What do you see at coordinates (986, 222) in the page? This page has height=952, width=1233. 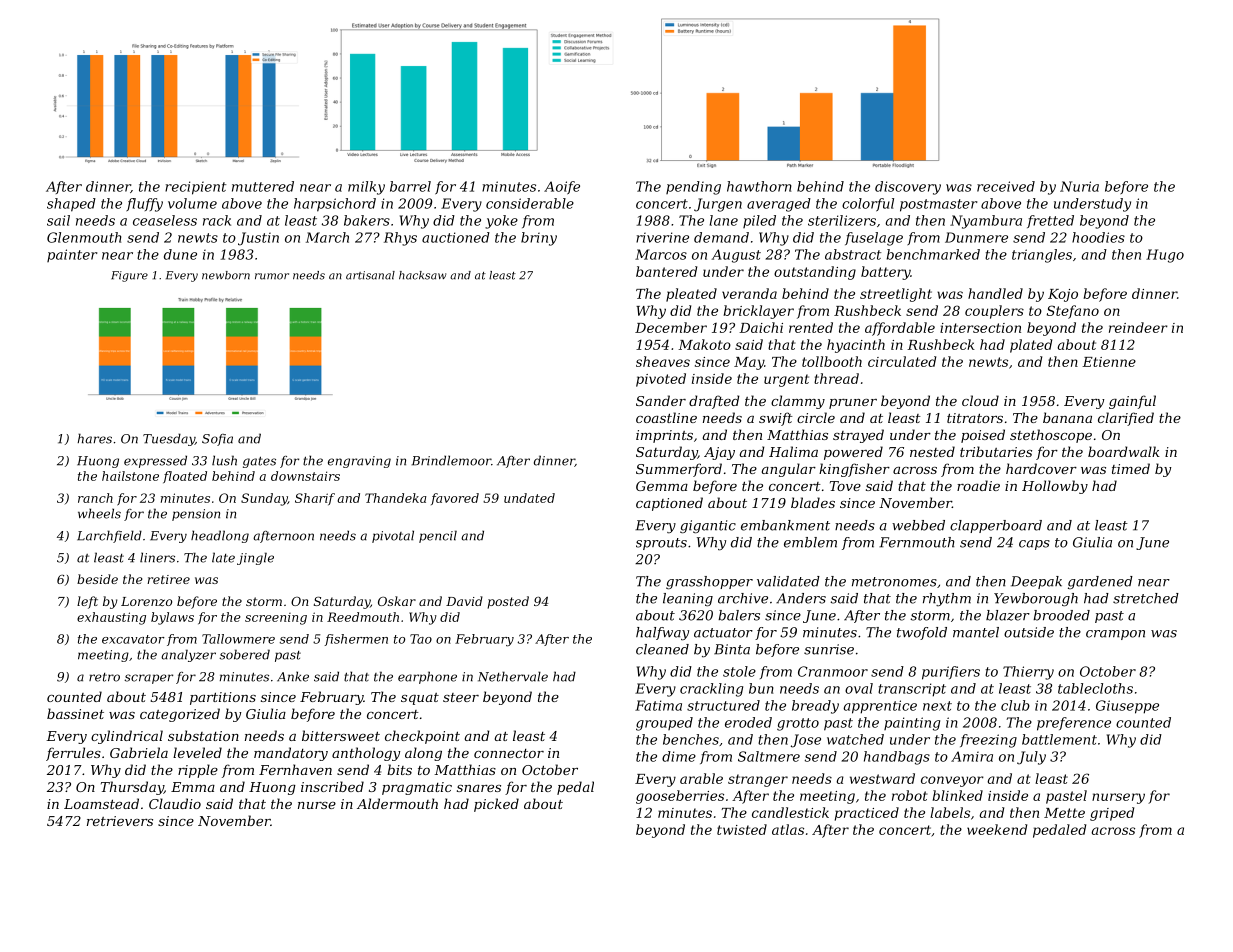 I see `Nyambura` at bounding box center [986, 222].
